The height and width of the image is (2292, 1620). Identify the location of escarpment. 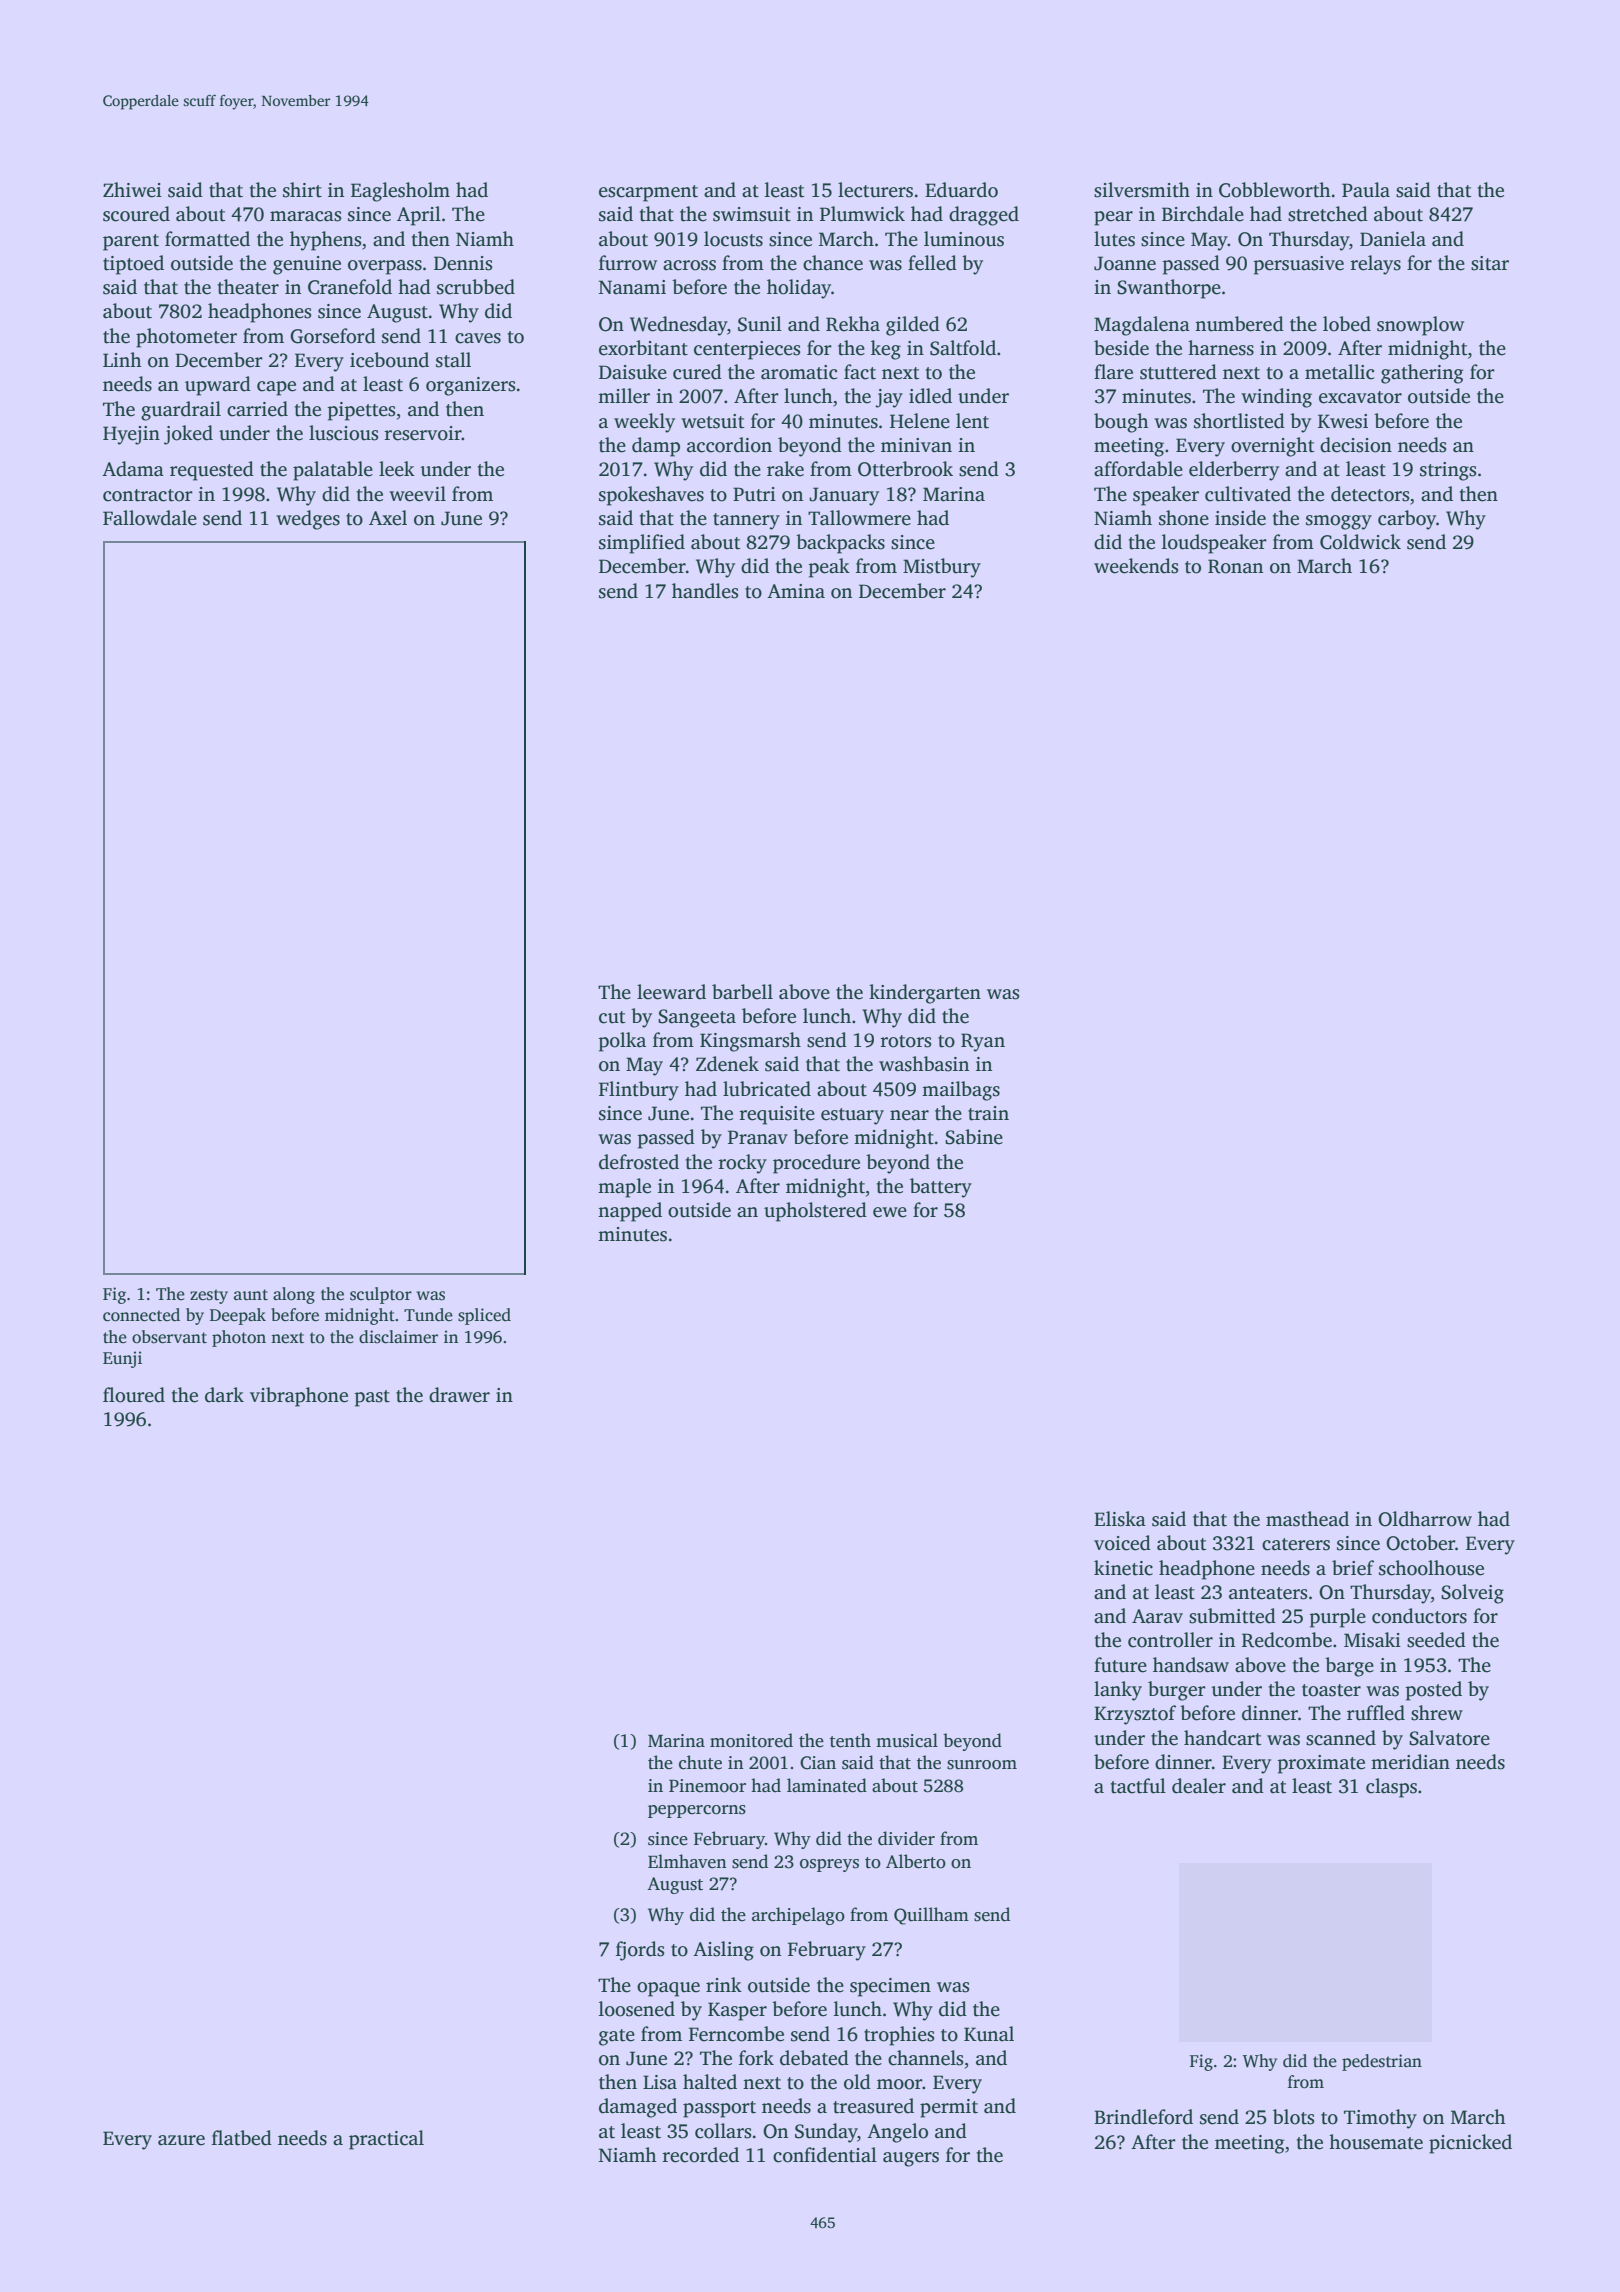
(648, 193).
